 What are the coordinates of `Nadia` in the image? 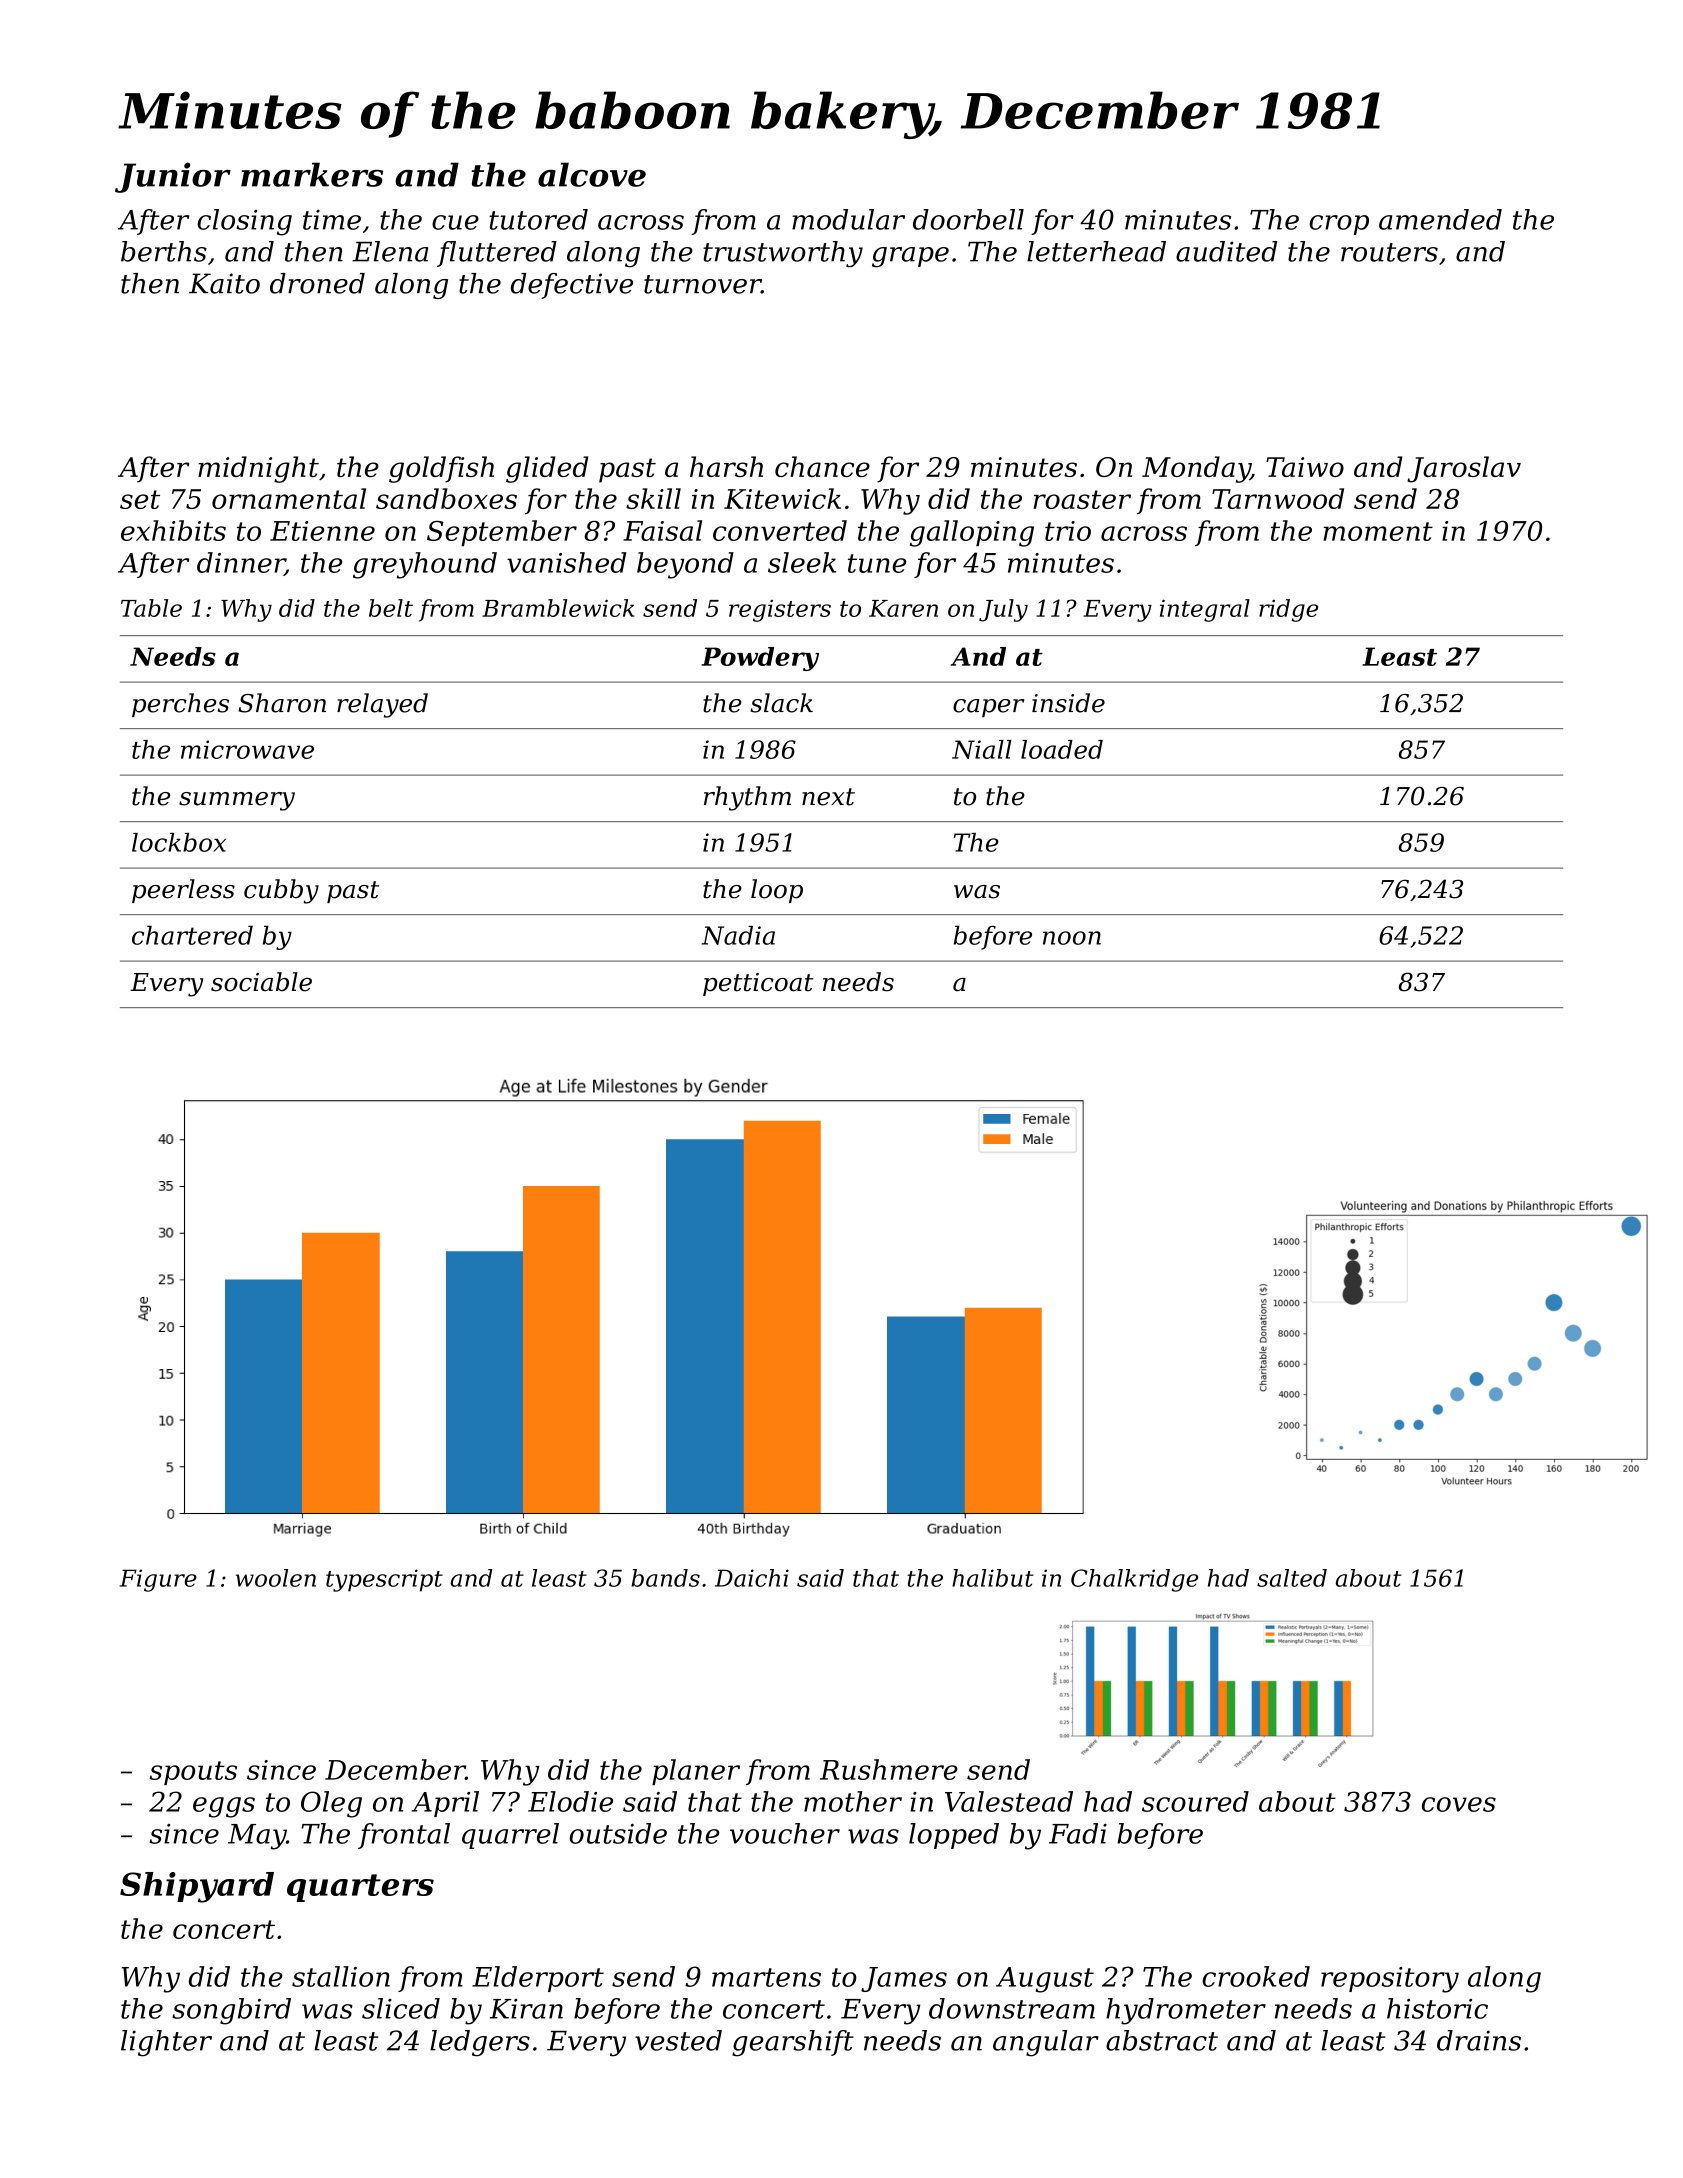 It's located at (738, 935).
